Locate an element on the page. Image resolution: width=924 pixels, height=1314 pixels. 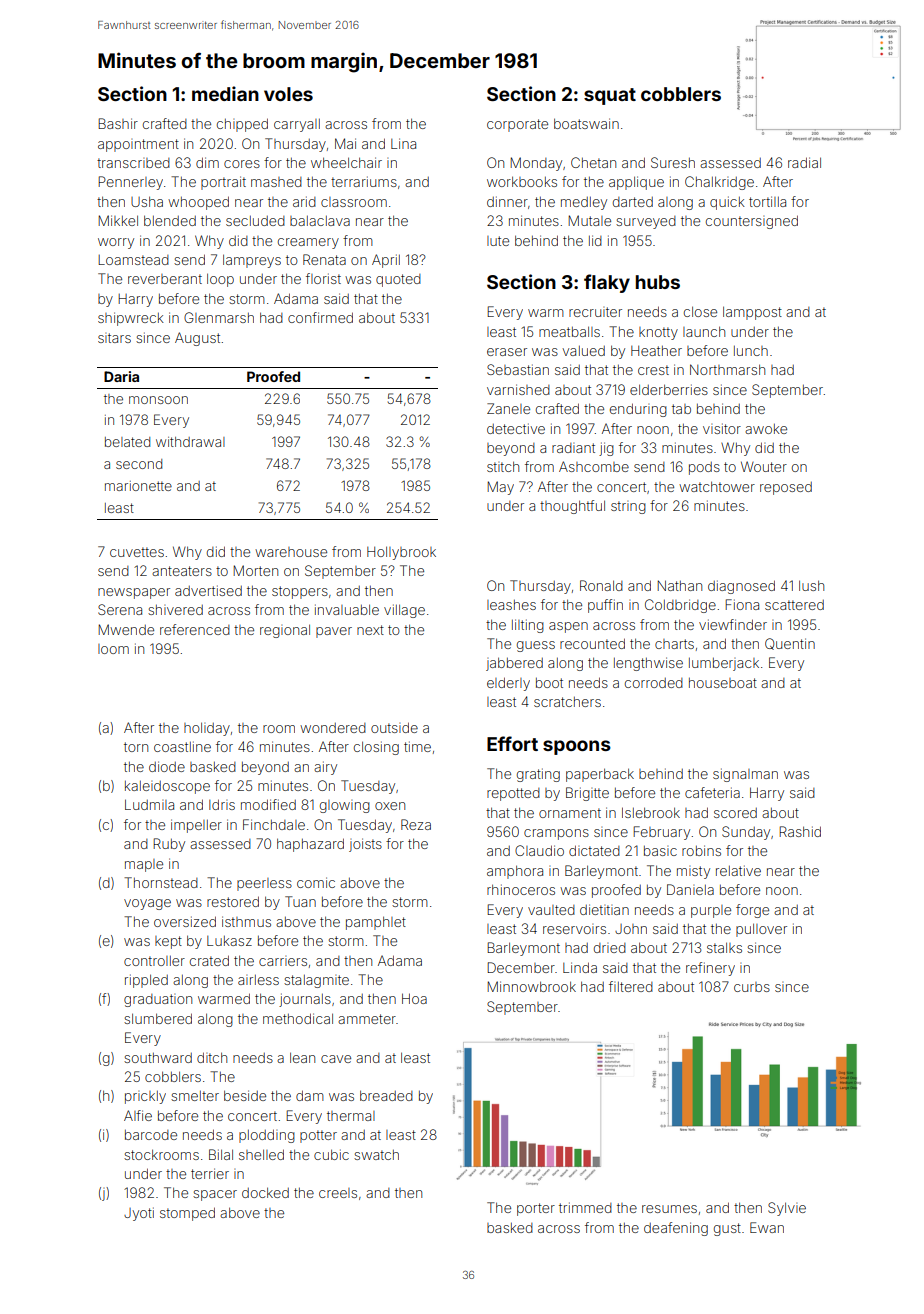
detective is located at coordinates (516, 428).
